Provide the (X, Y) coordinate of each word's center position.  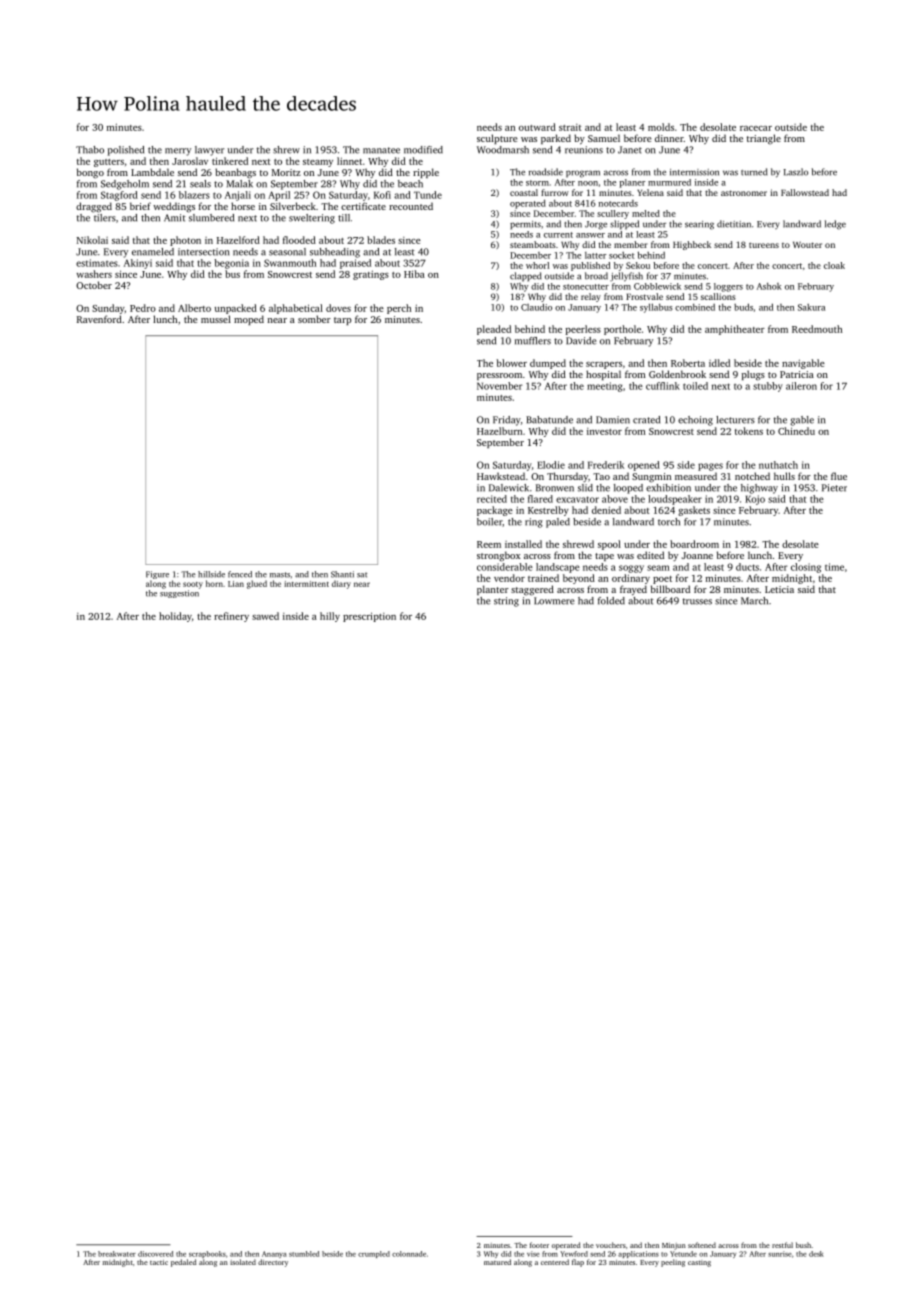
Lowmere (554, 601)
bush (803, 1245)
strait (570, 127)
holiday (175, 617)
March (754, 601)
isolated (243, 1262)
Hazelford (238, 240)
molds (661, 127)
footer (539, 1245)
